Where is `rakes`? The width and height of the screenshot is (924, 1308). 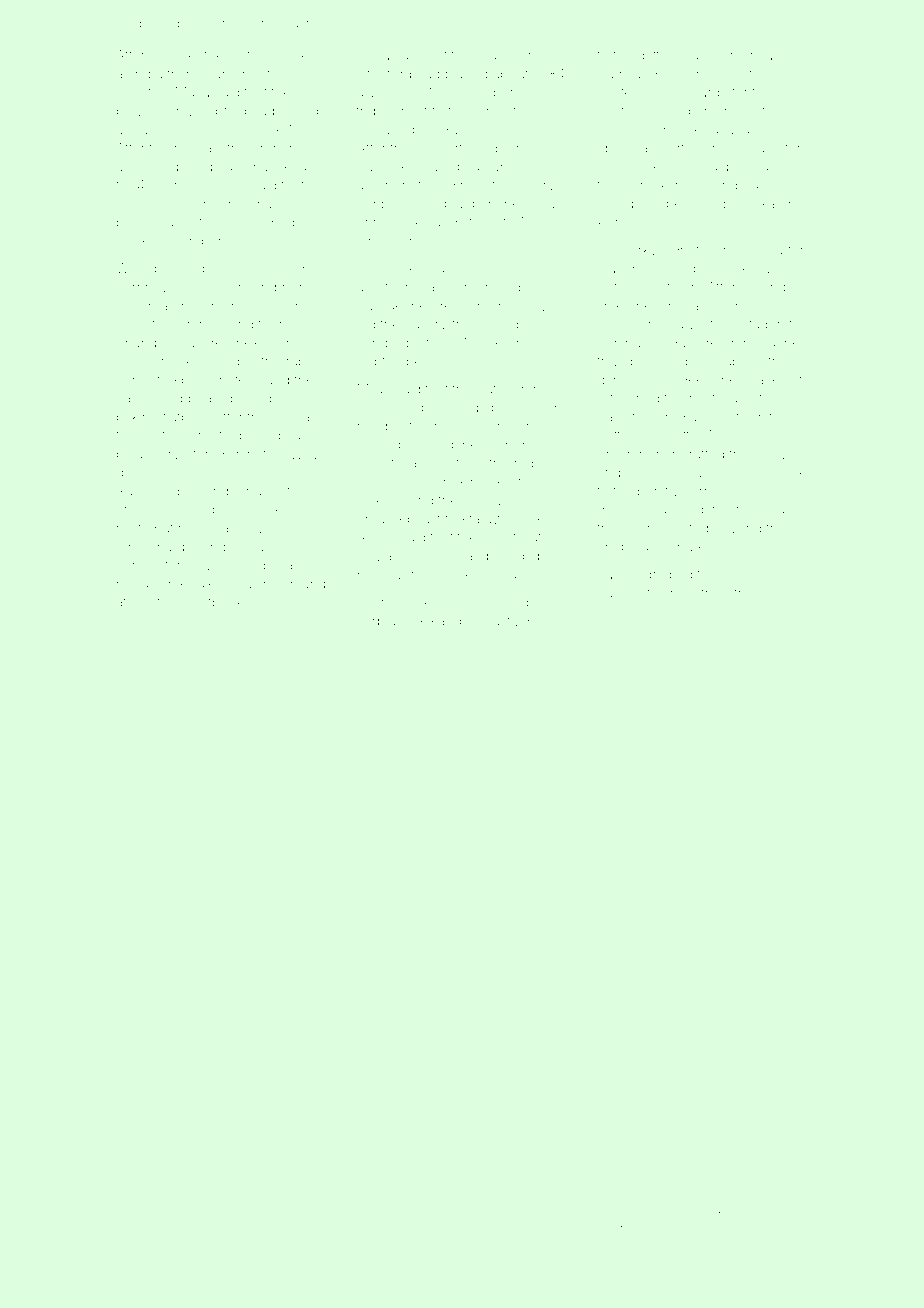 rakes is located at coordinates (618, 1214).
